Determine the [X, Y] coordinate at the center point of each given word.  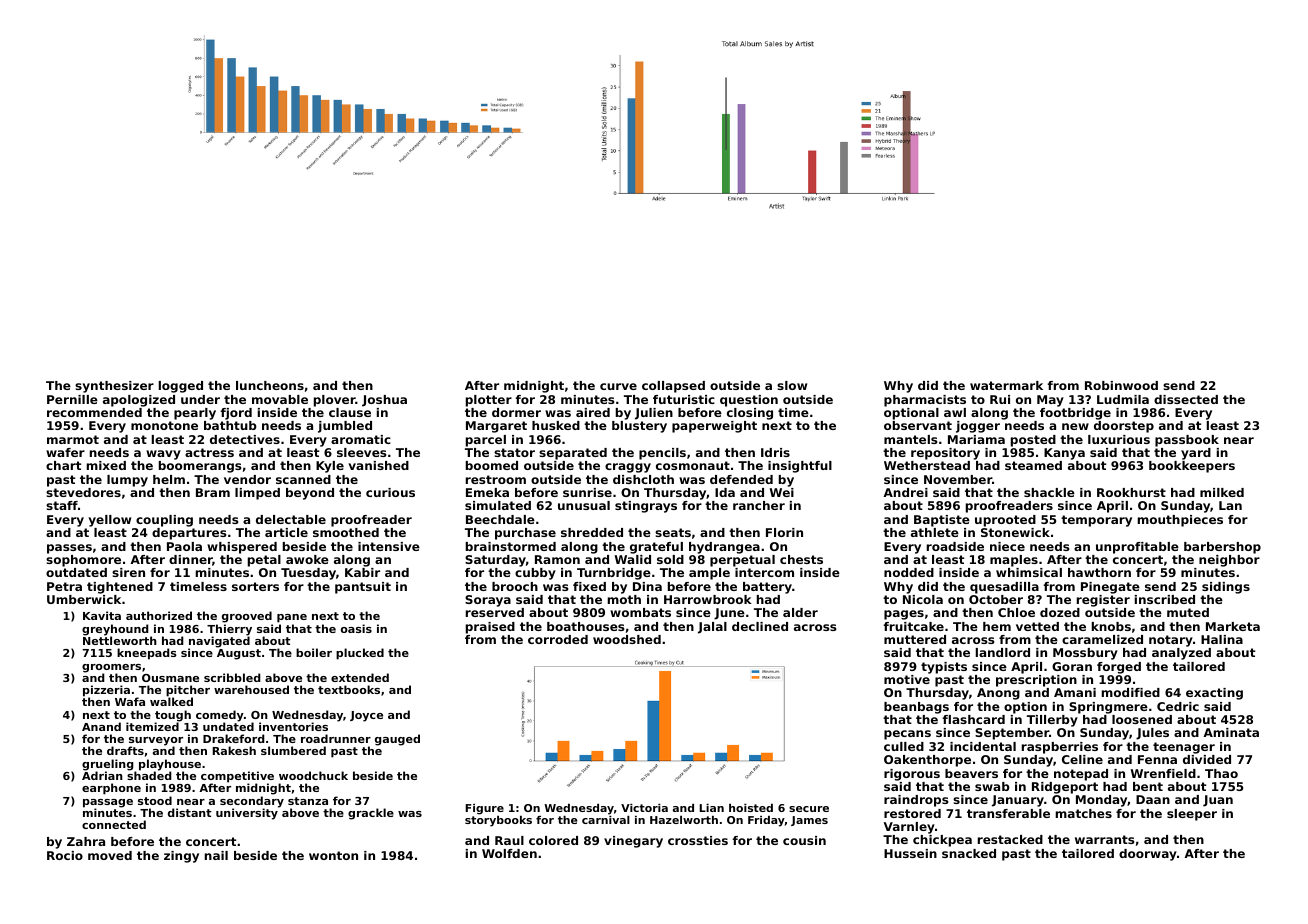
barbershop [1222, 548]
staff [62, 505]
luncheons [270, 385]
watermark [1006, 385]
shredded [592, 532]
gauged [397, 740]
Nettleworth [120, 640]
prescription [1036, 681]
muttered [915, 639]
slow [792, 385]
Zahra [86, 841]
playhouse [170, 765]
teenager [1184, 748]
